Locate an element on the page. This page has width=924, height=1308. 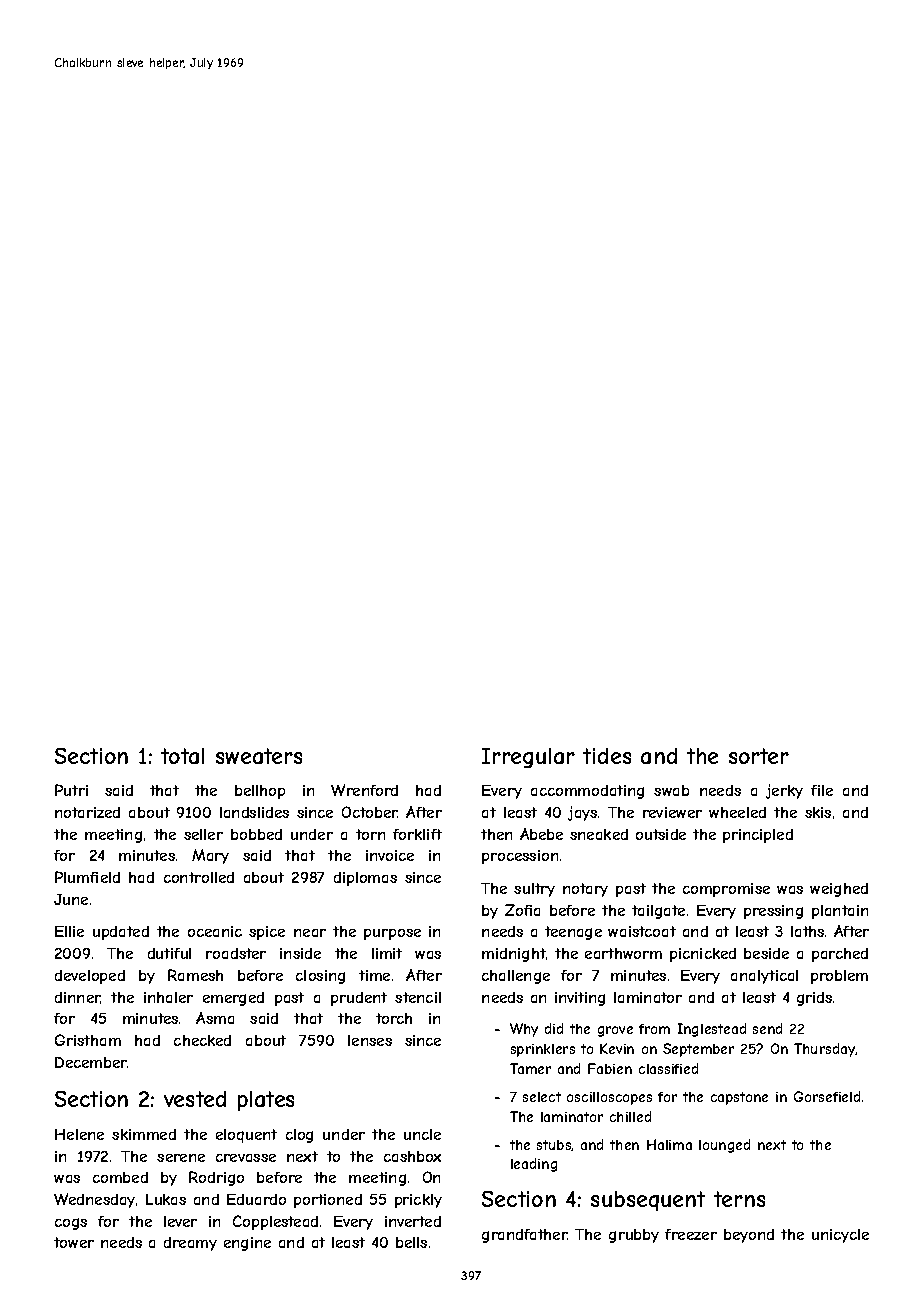
bells is located at coordinates (411, 1242).
